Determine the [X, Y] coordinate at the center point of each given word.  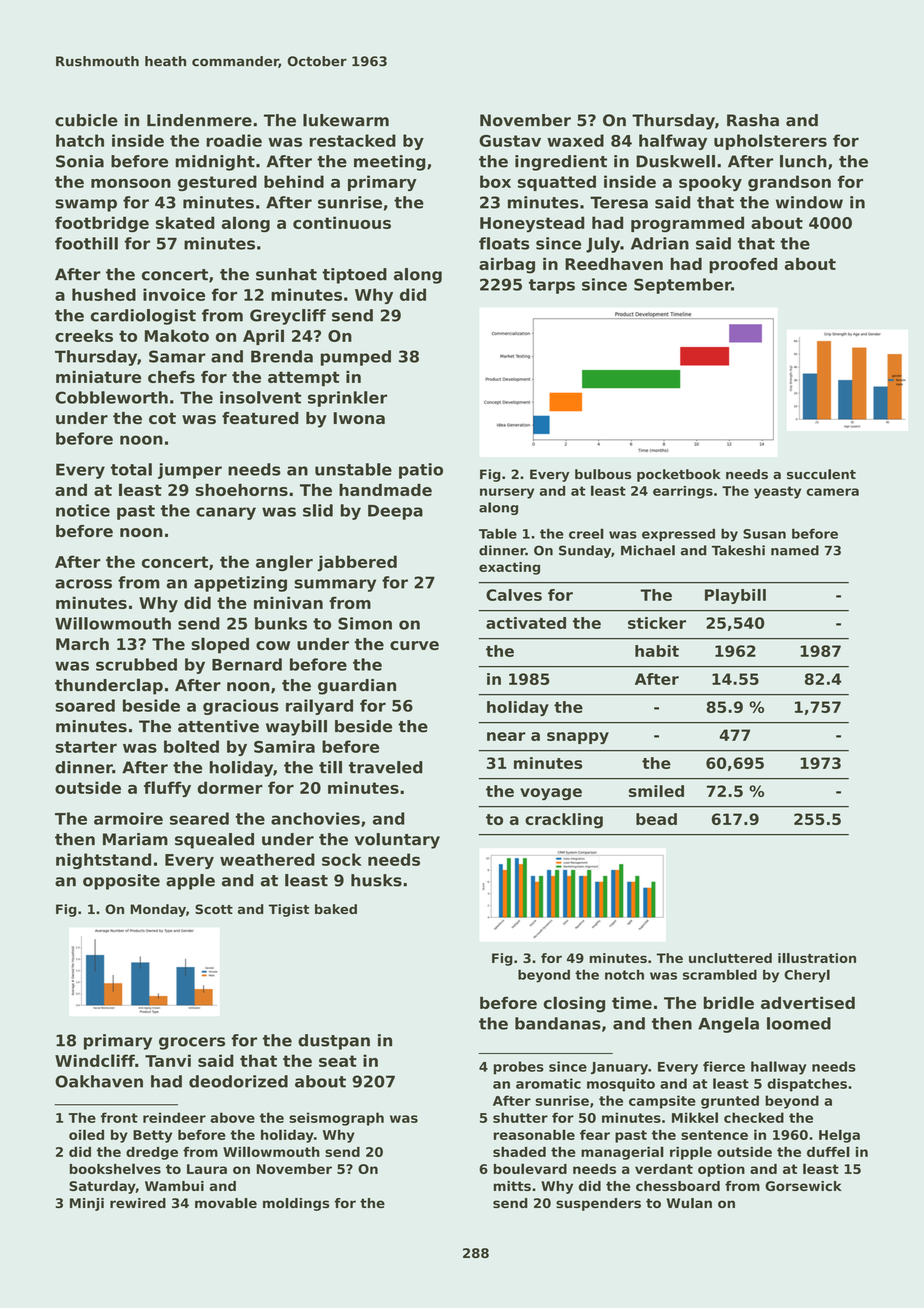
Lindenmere [199, 120]
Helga [839, 1136]
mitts [512, 1186]
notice [83, 510]
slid [318, 510]
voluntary [397, 841]
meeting [390, 163]
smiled [656, 791]
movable [226, 1203]
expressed [678, 535]
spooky [710, 183]
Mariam [135, 839]
